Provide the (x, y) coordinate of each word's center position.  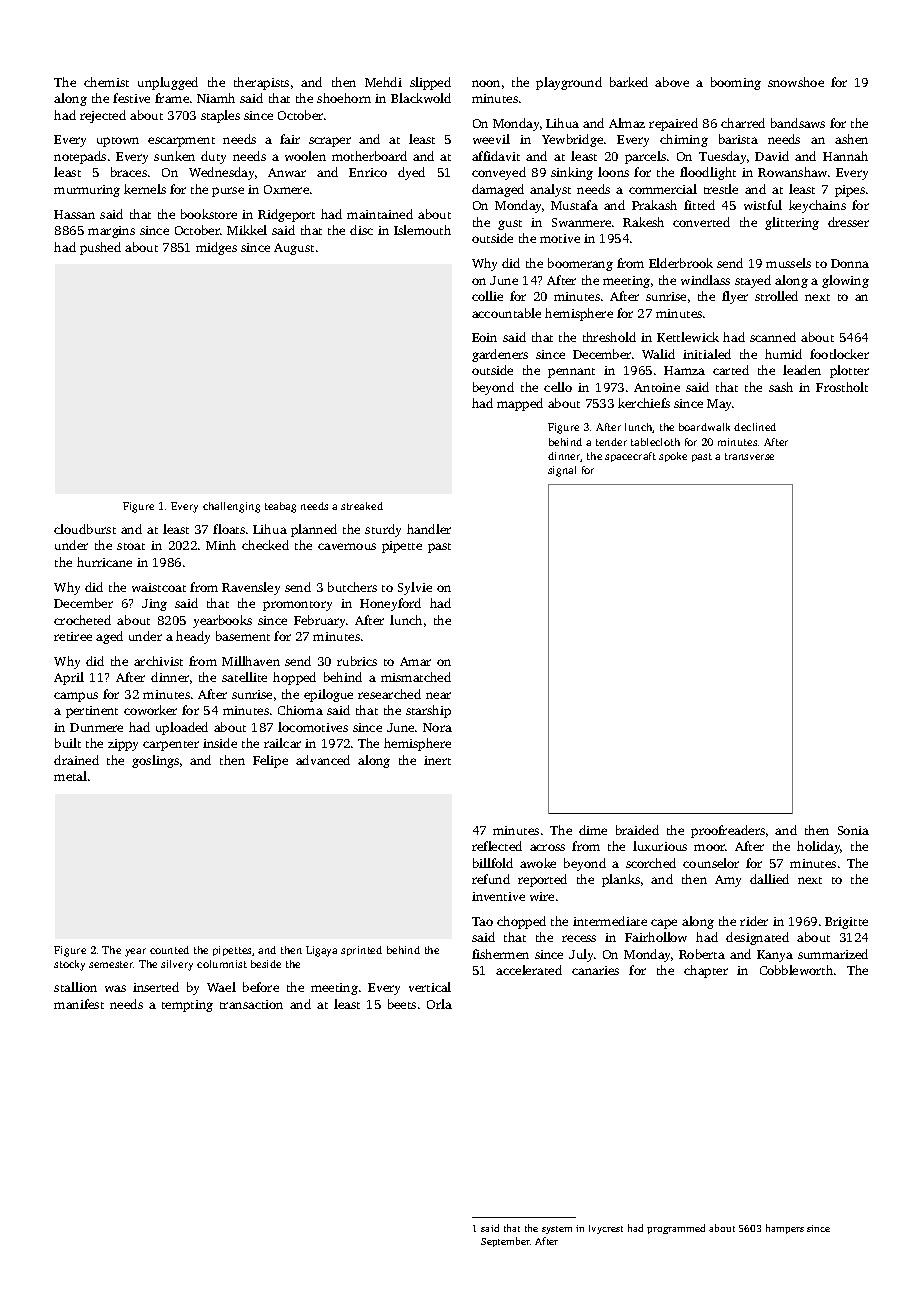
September (505, 1242)
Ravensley (251, 588)
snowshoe (796, 82)
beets (402, 1004)
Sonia (853, 830)
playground (569, 83)
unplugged (168, 83)
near (438, 695)
